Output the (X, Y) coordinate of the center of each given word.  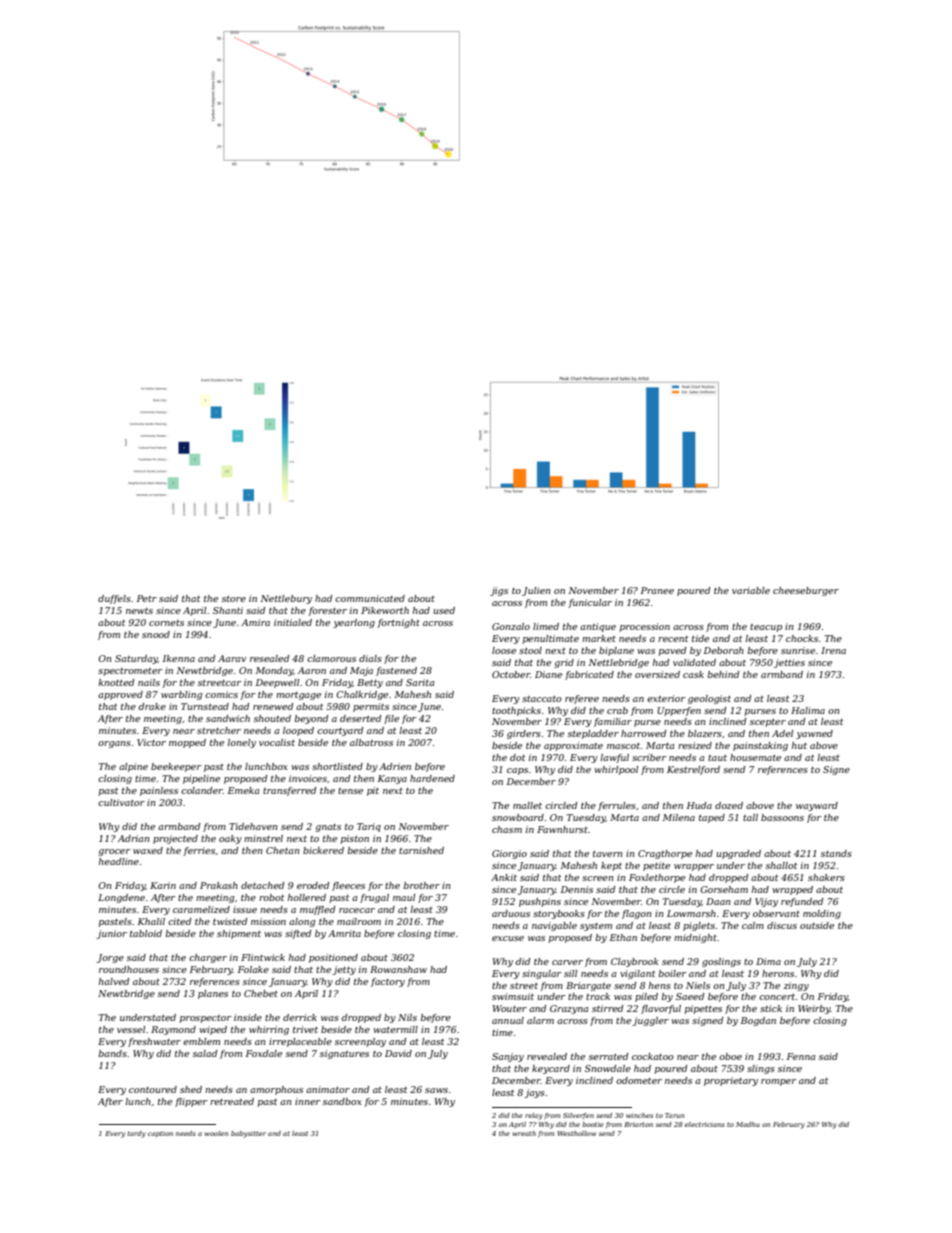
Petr (147, 598)
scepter (768, 722)
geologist (709, 699)
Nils (407, 1017)
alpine (133, 767)
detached (262, 885)
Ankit (504, 877)
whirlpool (616, 770)
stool (530, 650)
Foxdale (264, 1053)
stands (836, 853)
